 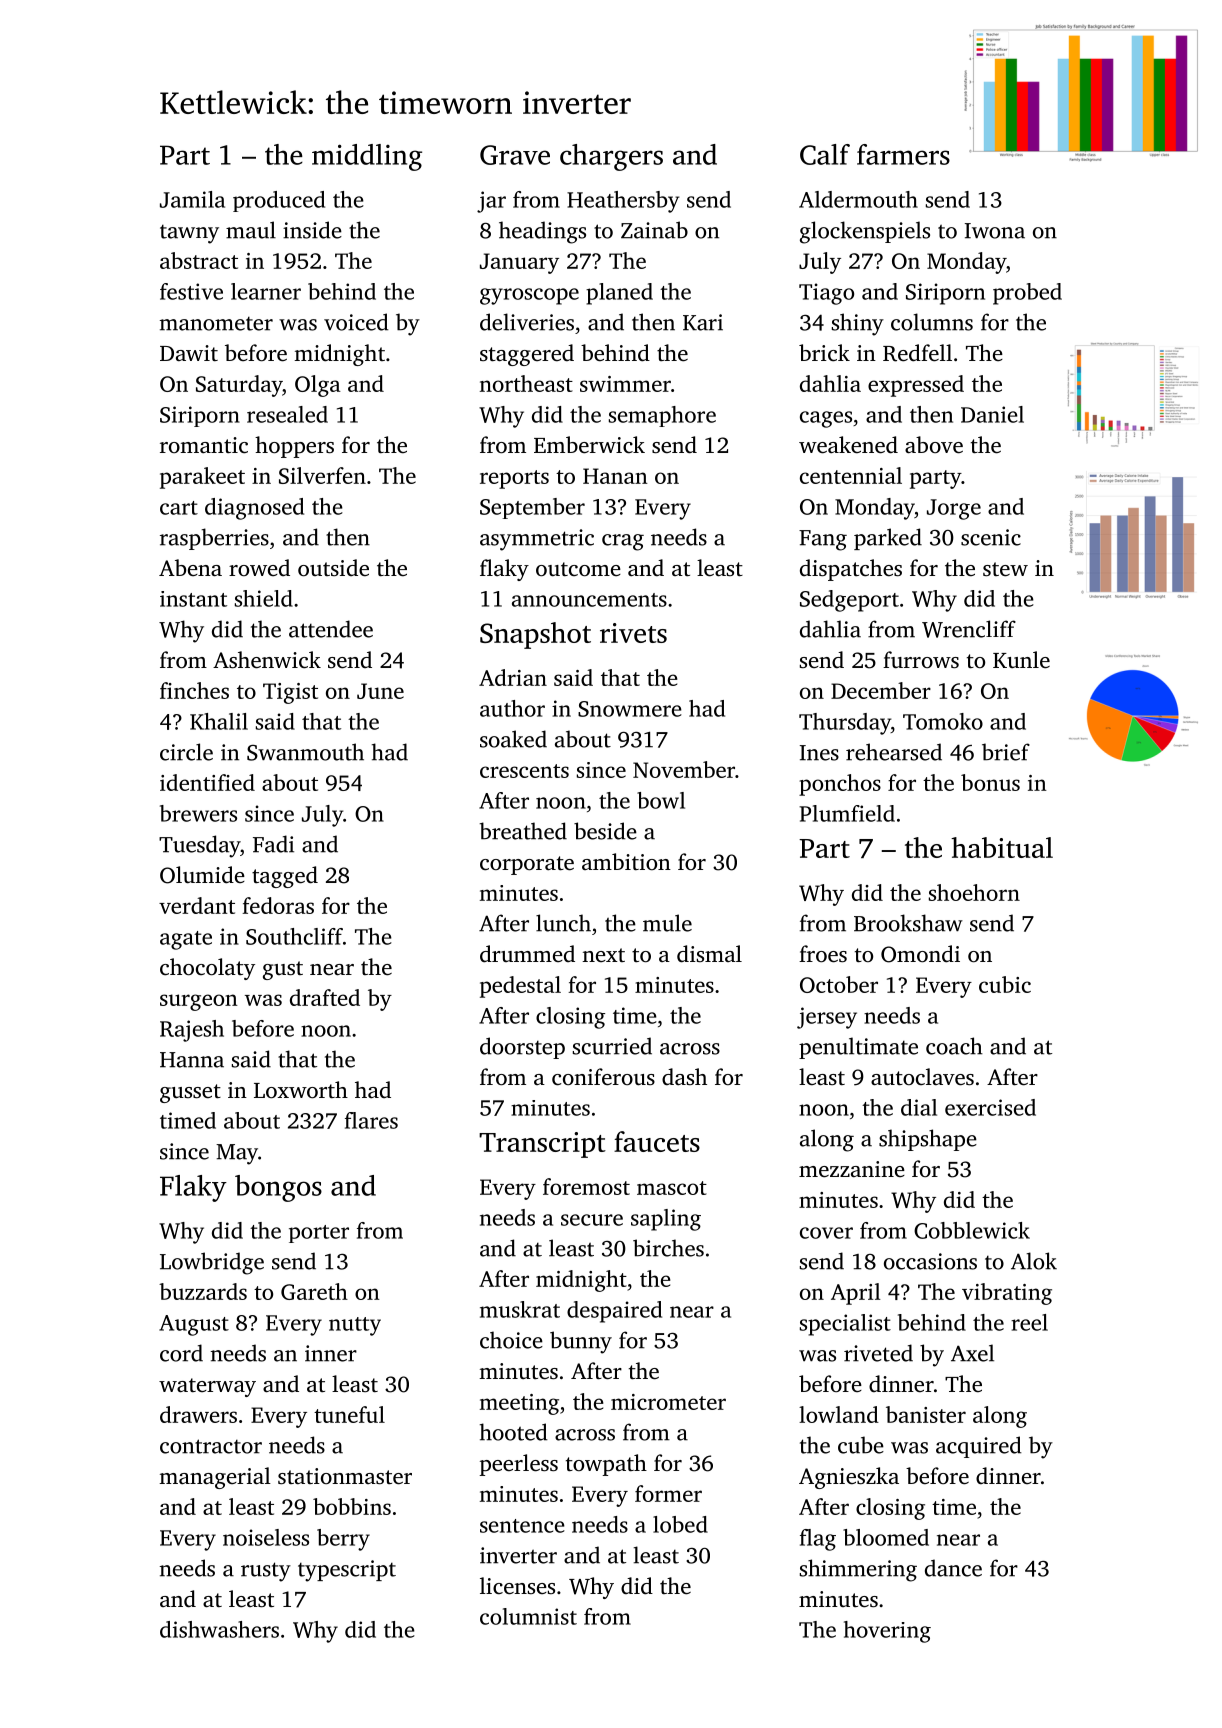 I want to click on dishwashers, so click(x=219, y=1629).
